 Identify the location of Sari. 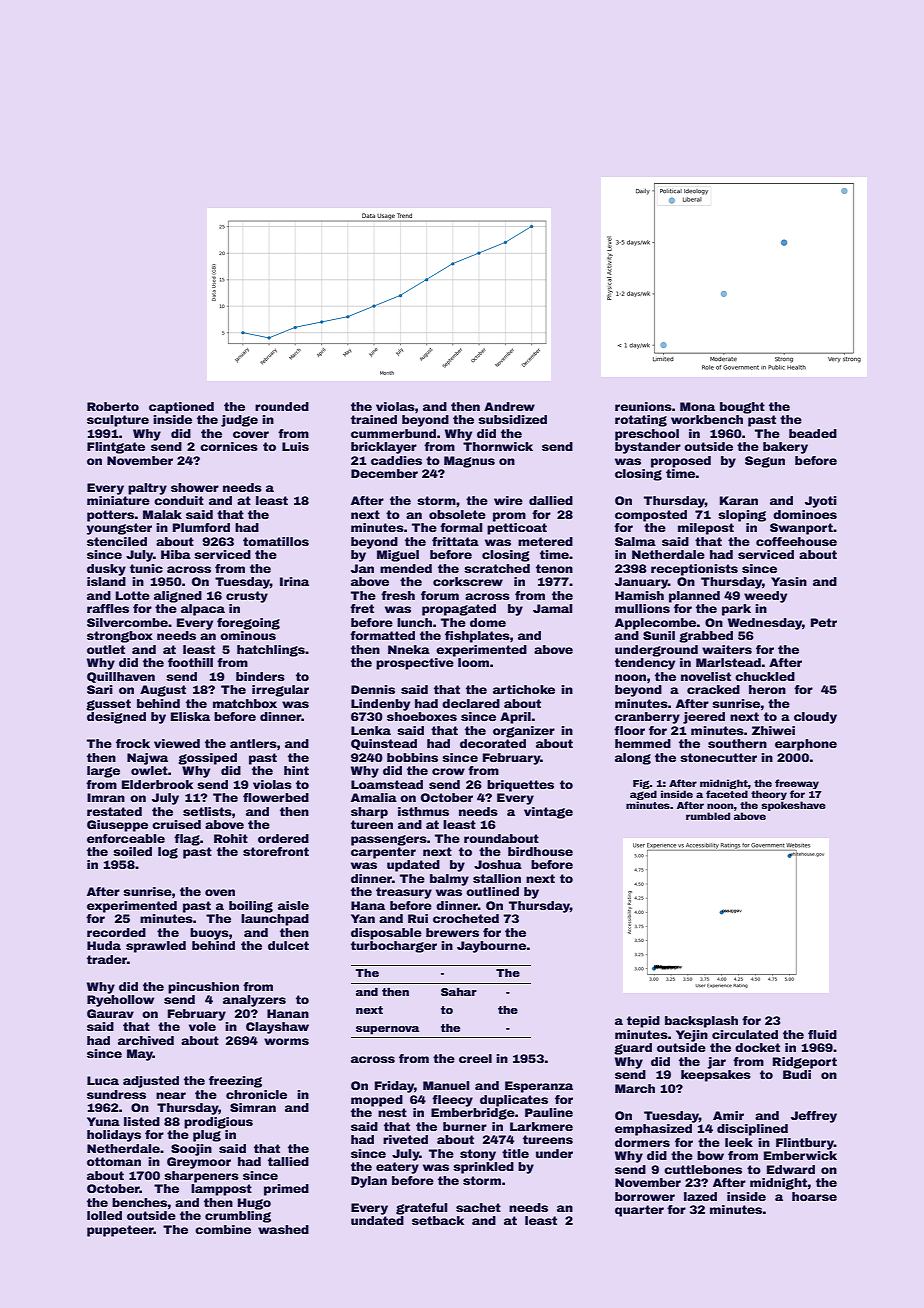
(100, 689).
